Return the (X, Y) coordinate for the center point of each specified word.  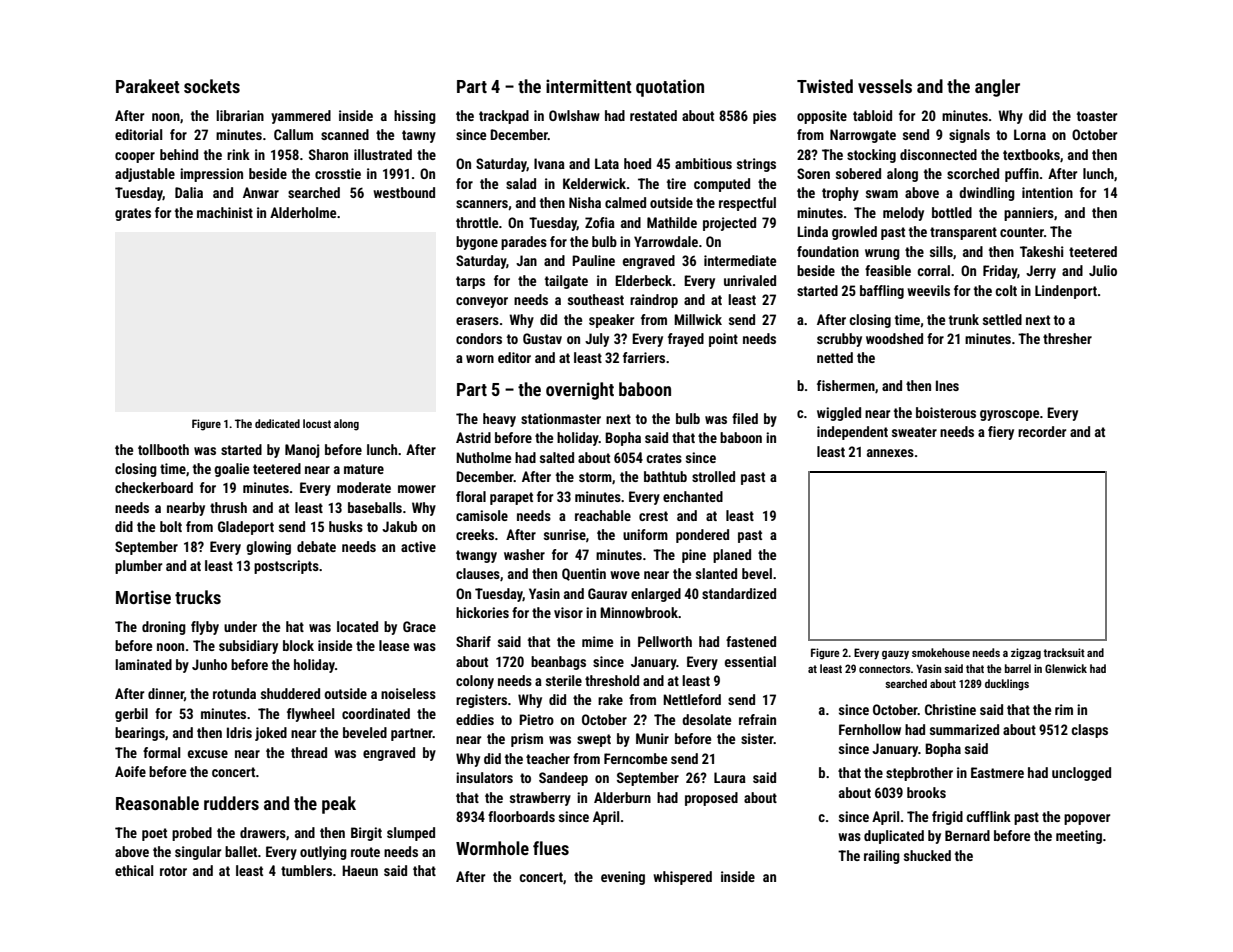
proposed (711, 799)
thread (309, 752)
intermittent (589, 86)
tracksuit (1064, 652)
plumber (138, 567)
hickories (482, 612)
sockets (212, 86)
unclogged (1081, 774)
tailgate (566, 282)
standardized (739, 593)
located (357, 626)
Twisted (825, 86)
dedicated (277, 423)
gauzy (895, 655)
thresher (1067, 338)
